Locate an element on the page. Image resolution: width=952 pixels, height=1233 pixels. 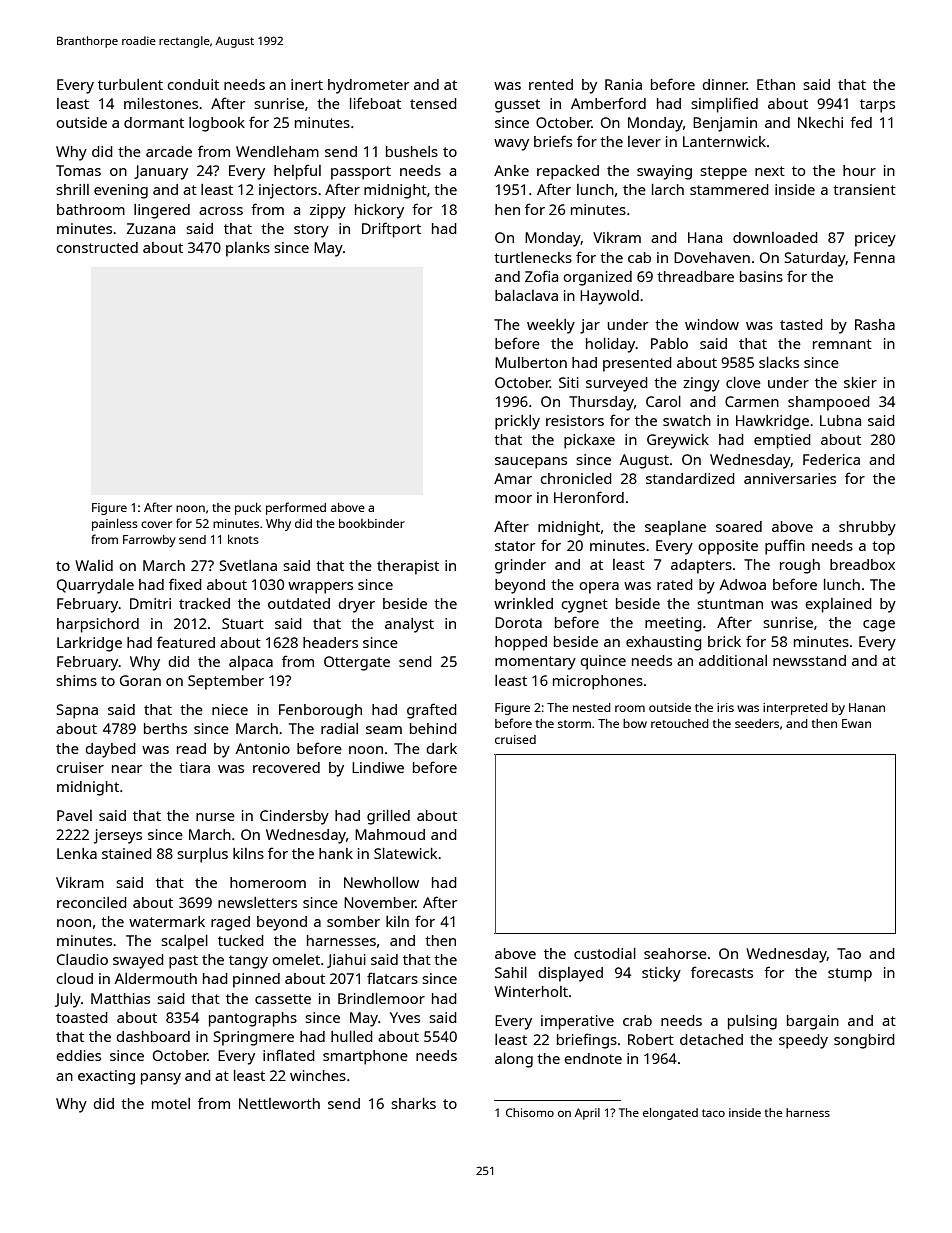
elongated is located at coordinates (670, 1114).
